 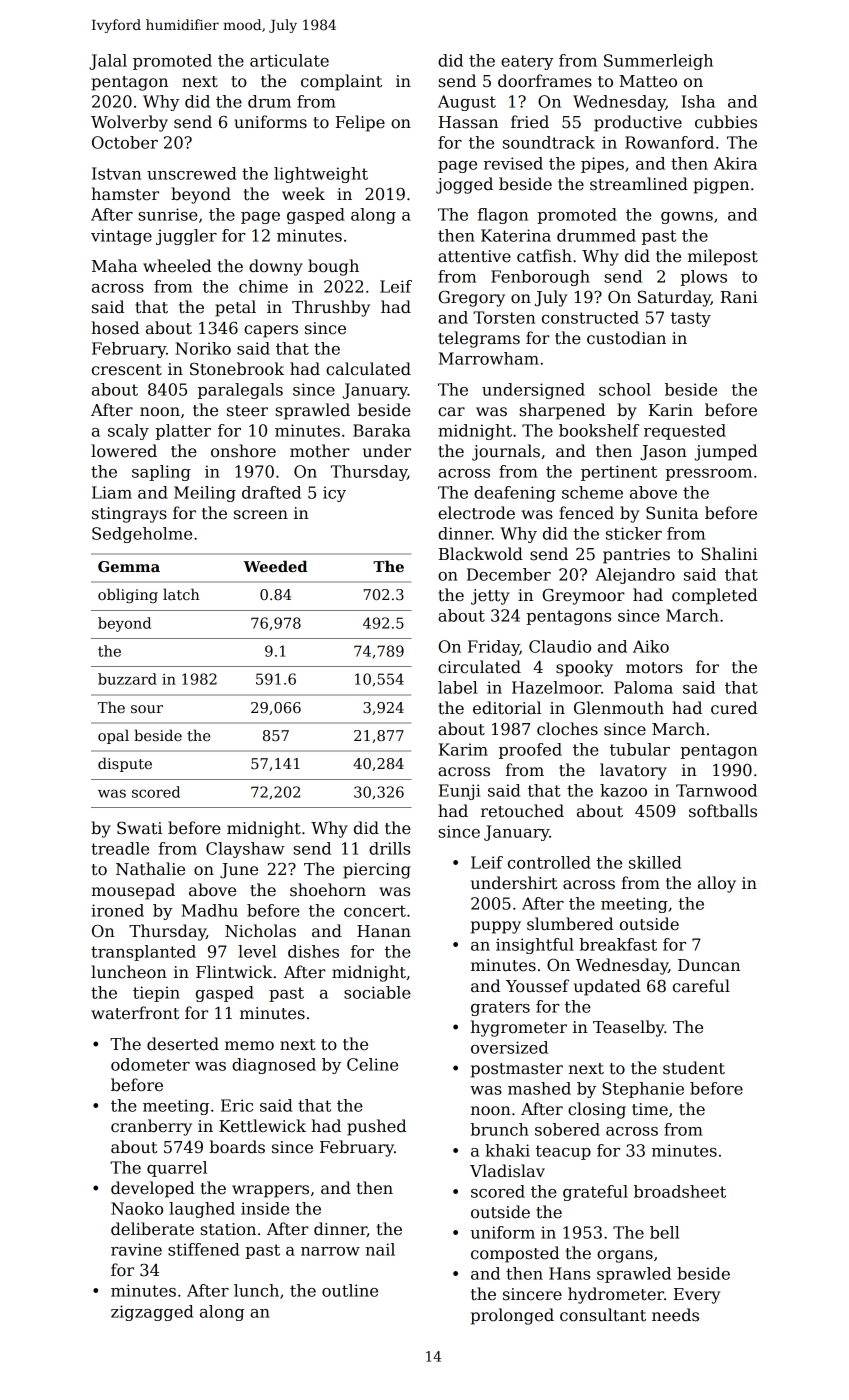 What do you see at coordinates (664, 1232) in the screenshot?
I see `bell` at bounding box center [664, 1232].
